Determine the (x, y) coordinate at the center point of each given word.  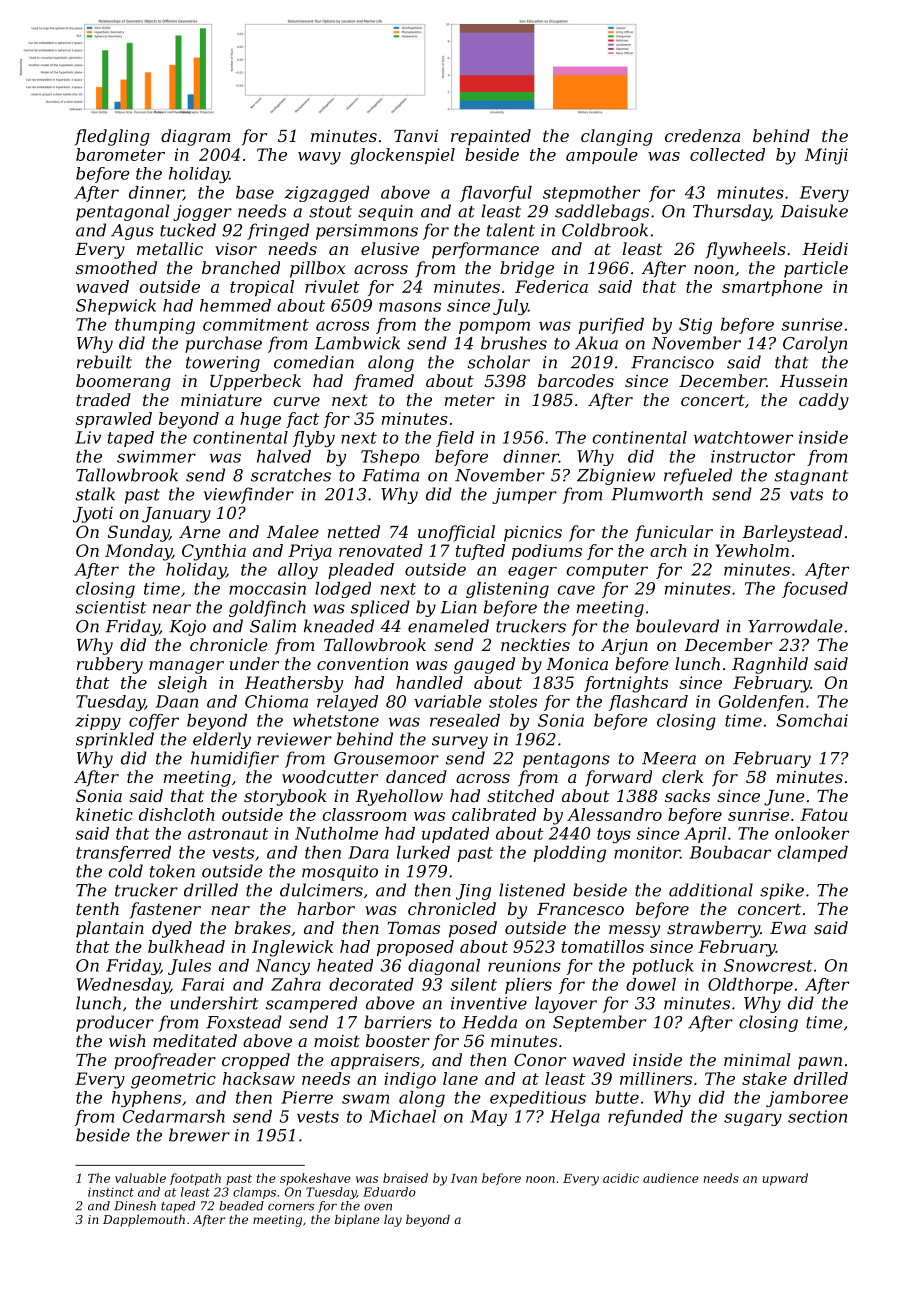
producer (115, 1023)
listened (532, 890)
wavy (319, 158)
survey (460, 742)
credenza (702, 136)
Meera (669, 758)
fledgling (112, 137)
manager (186, 667)
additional (711, 890)
